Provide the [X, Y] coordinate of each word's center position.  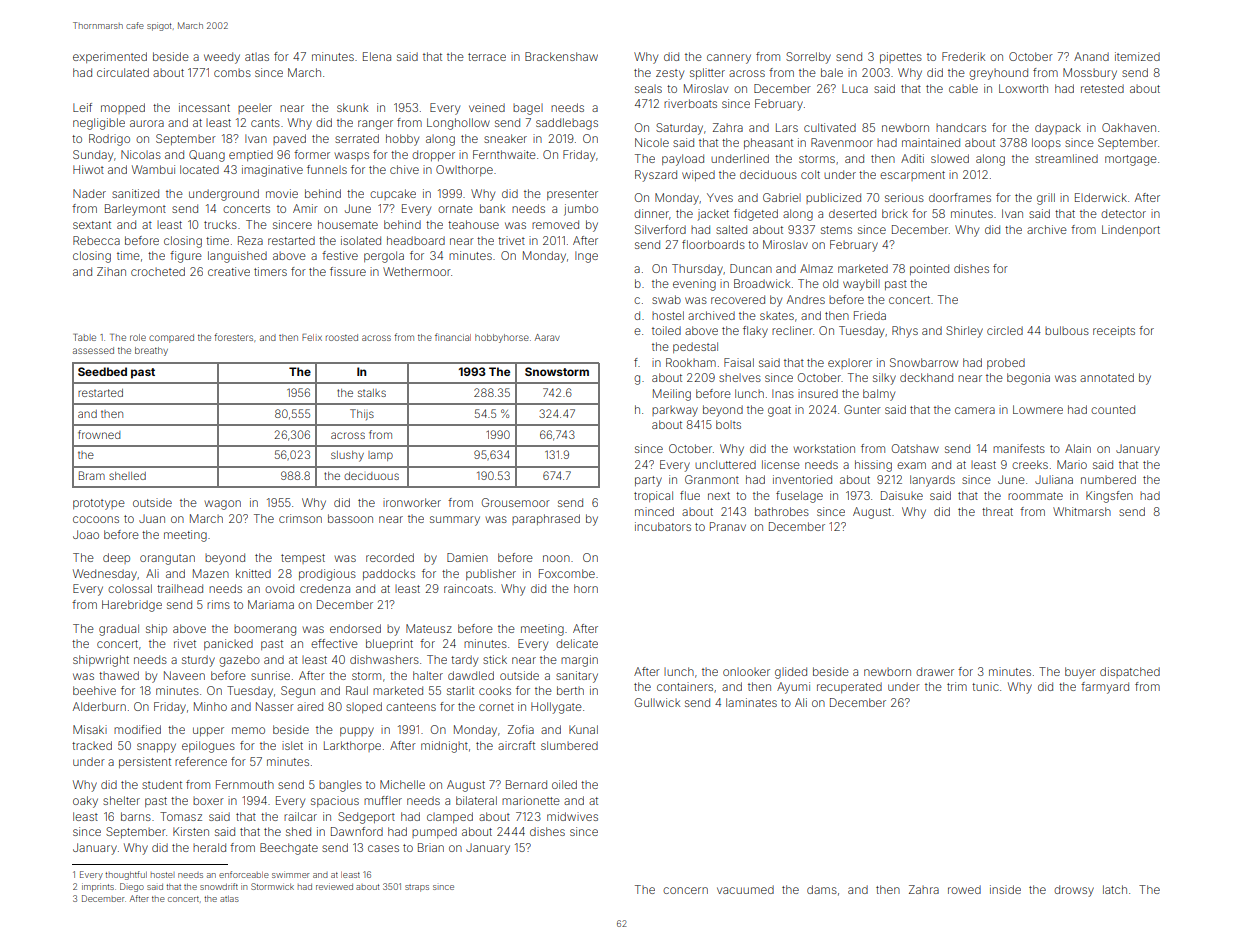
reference [201, 761]
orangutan [167, 559]
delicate [577, 643]
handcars [961, 127]
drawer [935, 671]
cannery [729, 59]
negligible [99, 124]
